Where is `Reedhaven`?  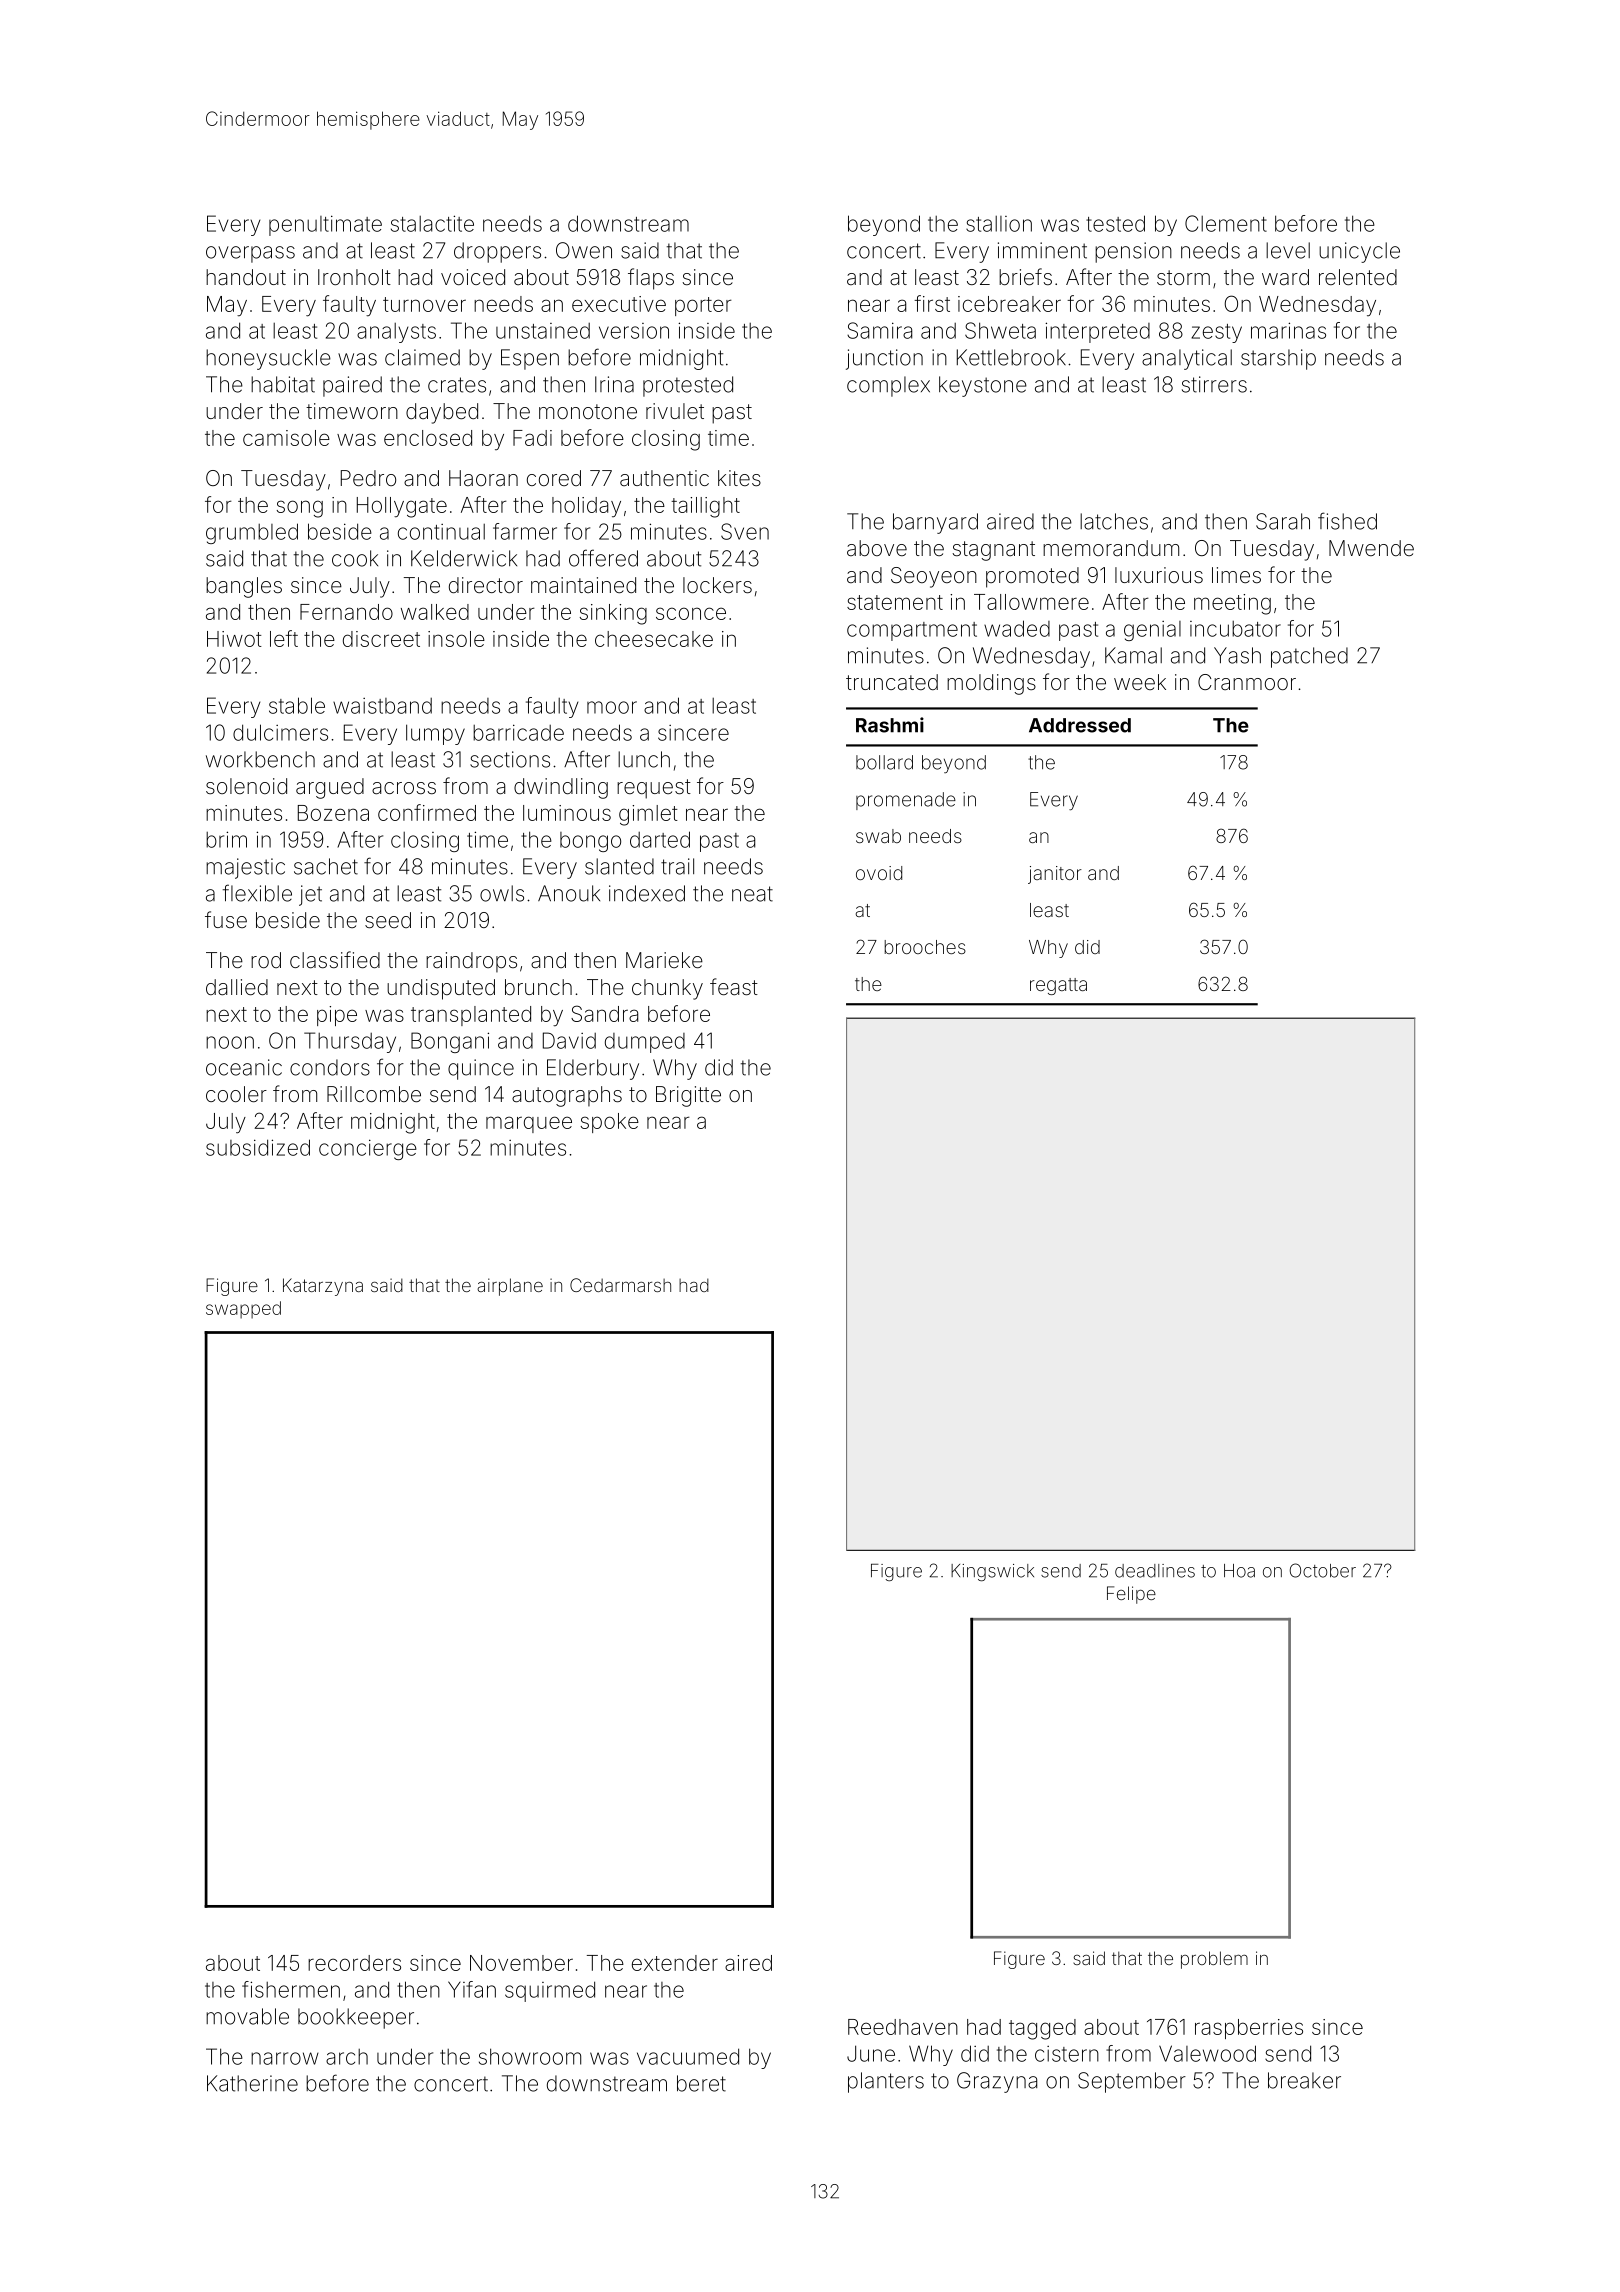
Reedhaven is located at coordinates (903, 2027).
